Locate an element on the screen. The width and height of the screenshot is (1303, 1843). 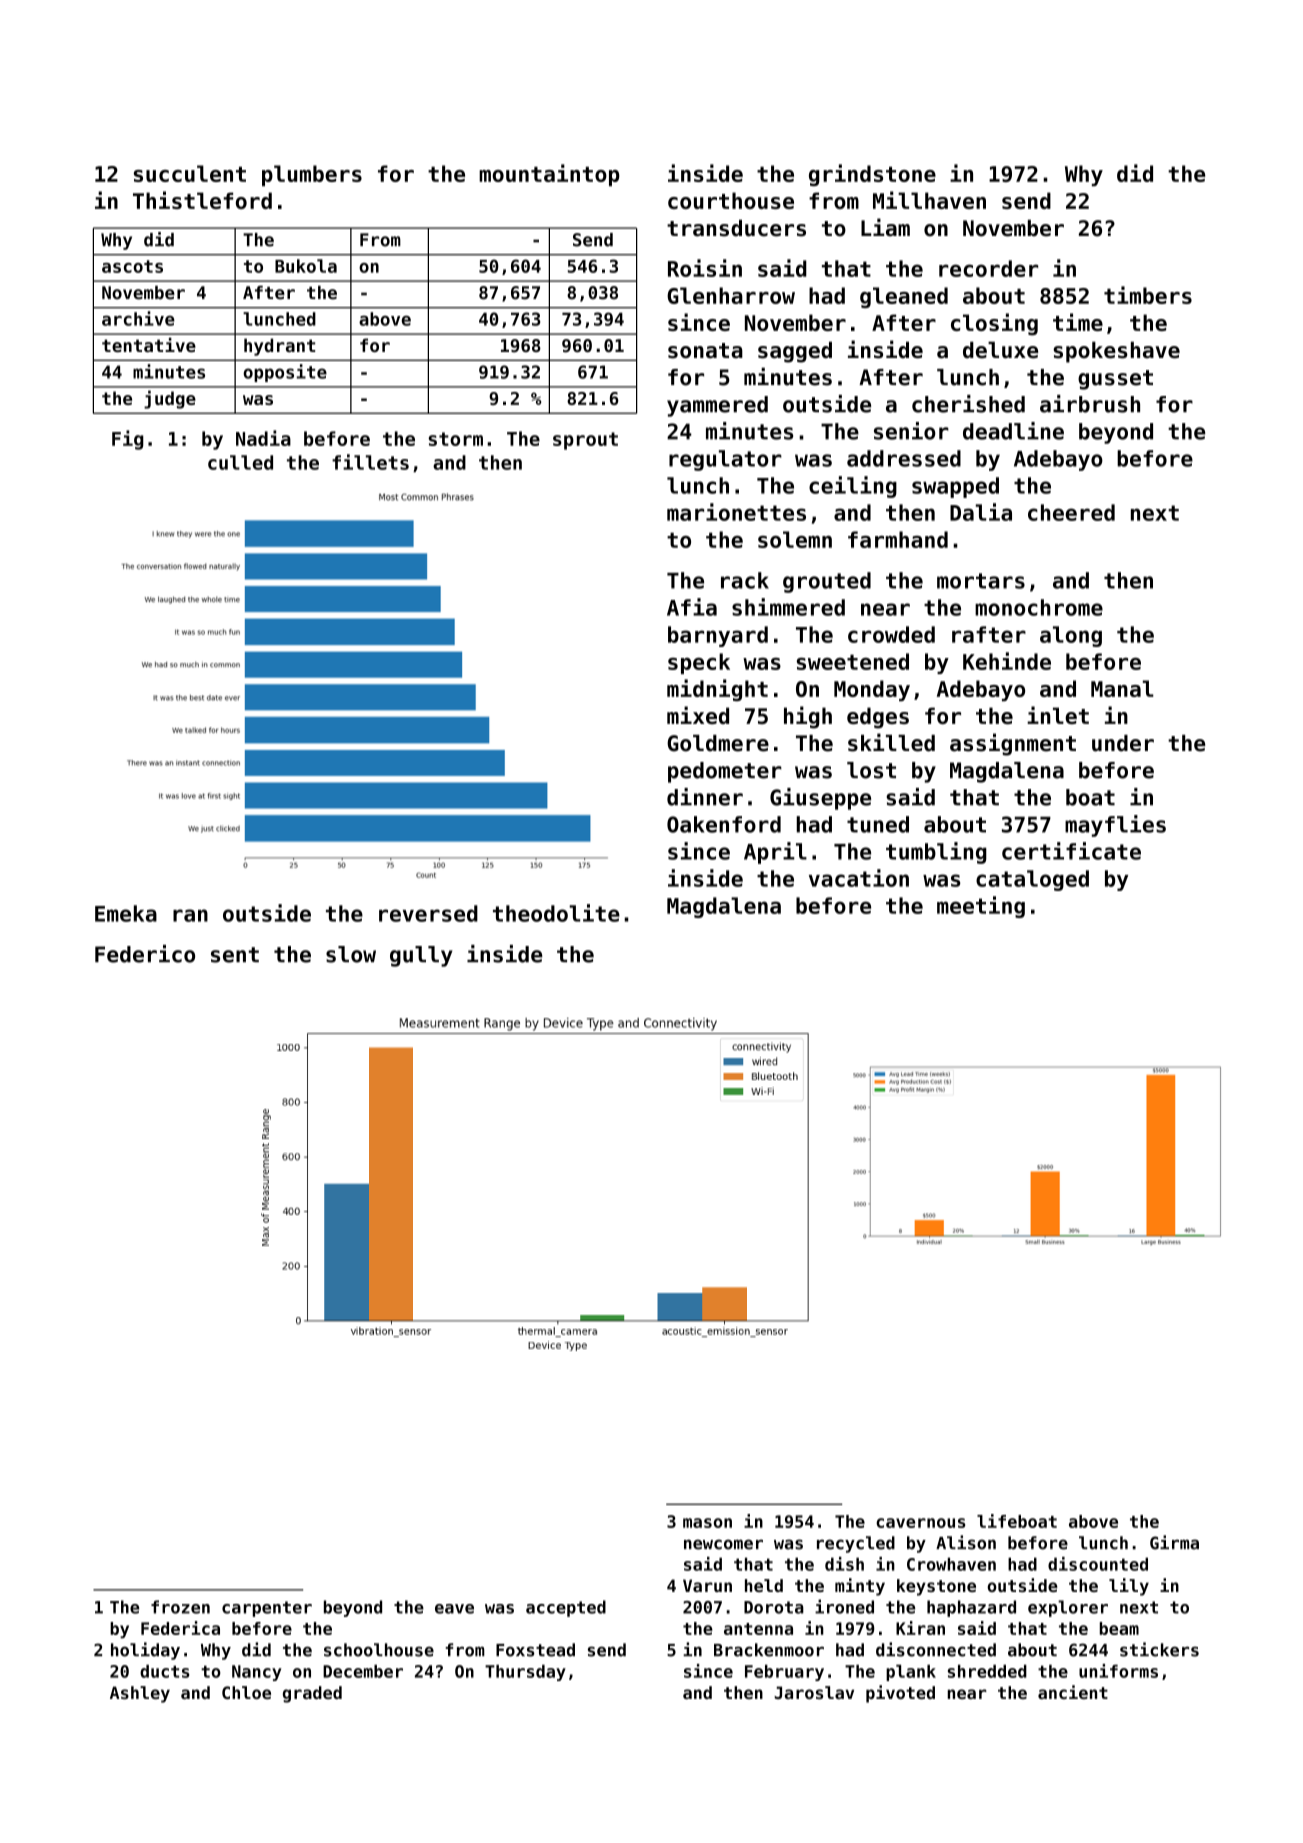
meeting is located at coordinates (981, 907).
